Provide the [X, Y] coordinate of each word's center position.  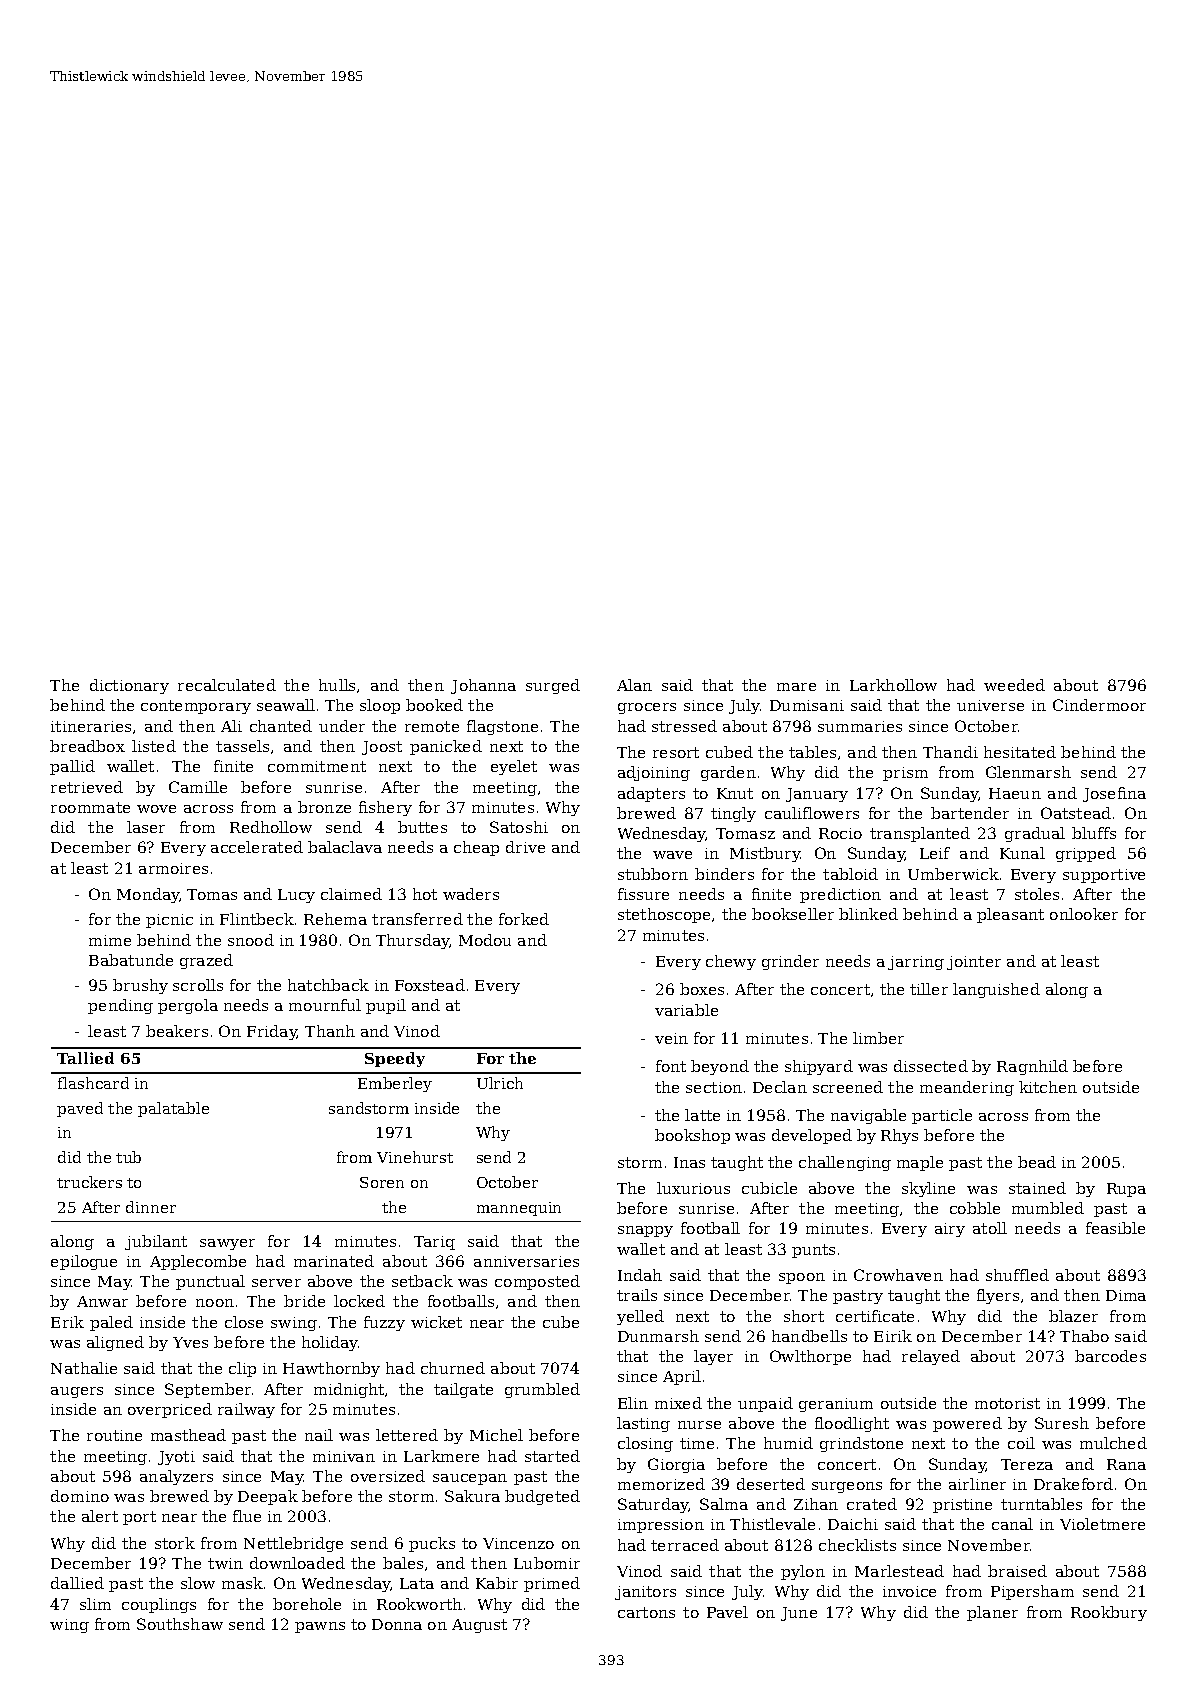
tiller [929, 989]
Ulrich [500, 1083]
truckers [89, 1182]
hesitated [1020, 752]
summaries [860, 726]
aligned [115, 1343]
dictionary [129, 686]
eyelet [514, 767]
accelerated [257, 847]
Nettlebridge [293, 1544]
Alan [634, 685]
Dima [1126, 1295]
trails [637, 1295]
